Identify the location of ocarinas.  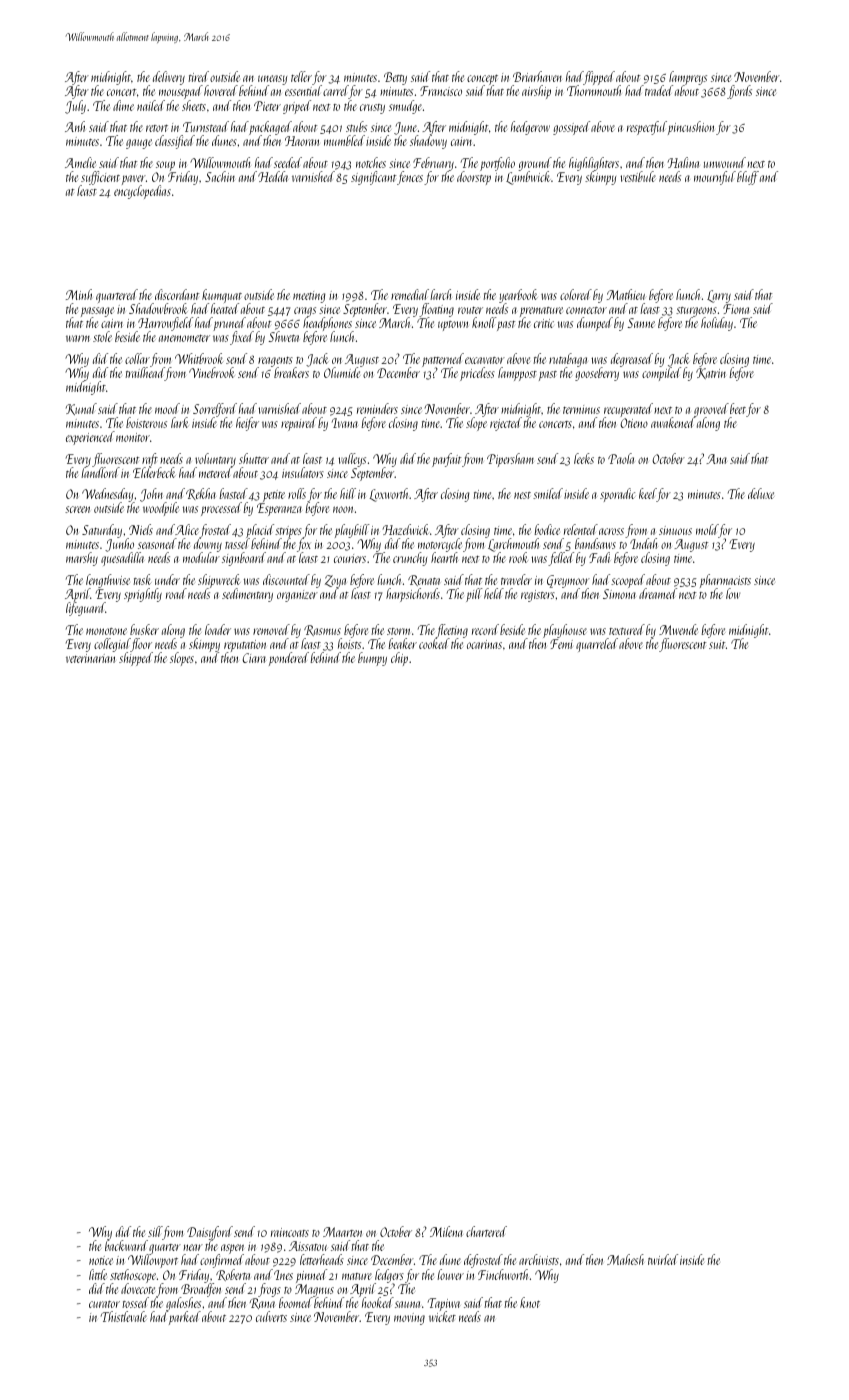
(484, 644).
